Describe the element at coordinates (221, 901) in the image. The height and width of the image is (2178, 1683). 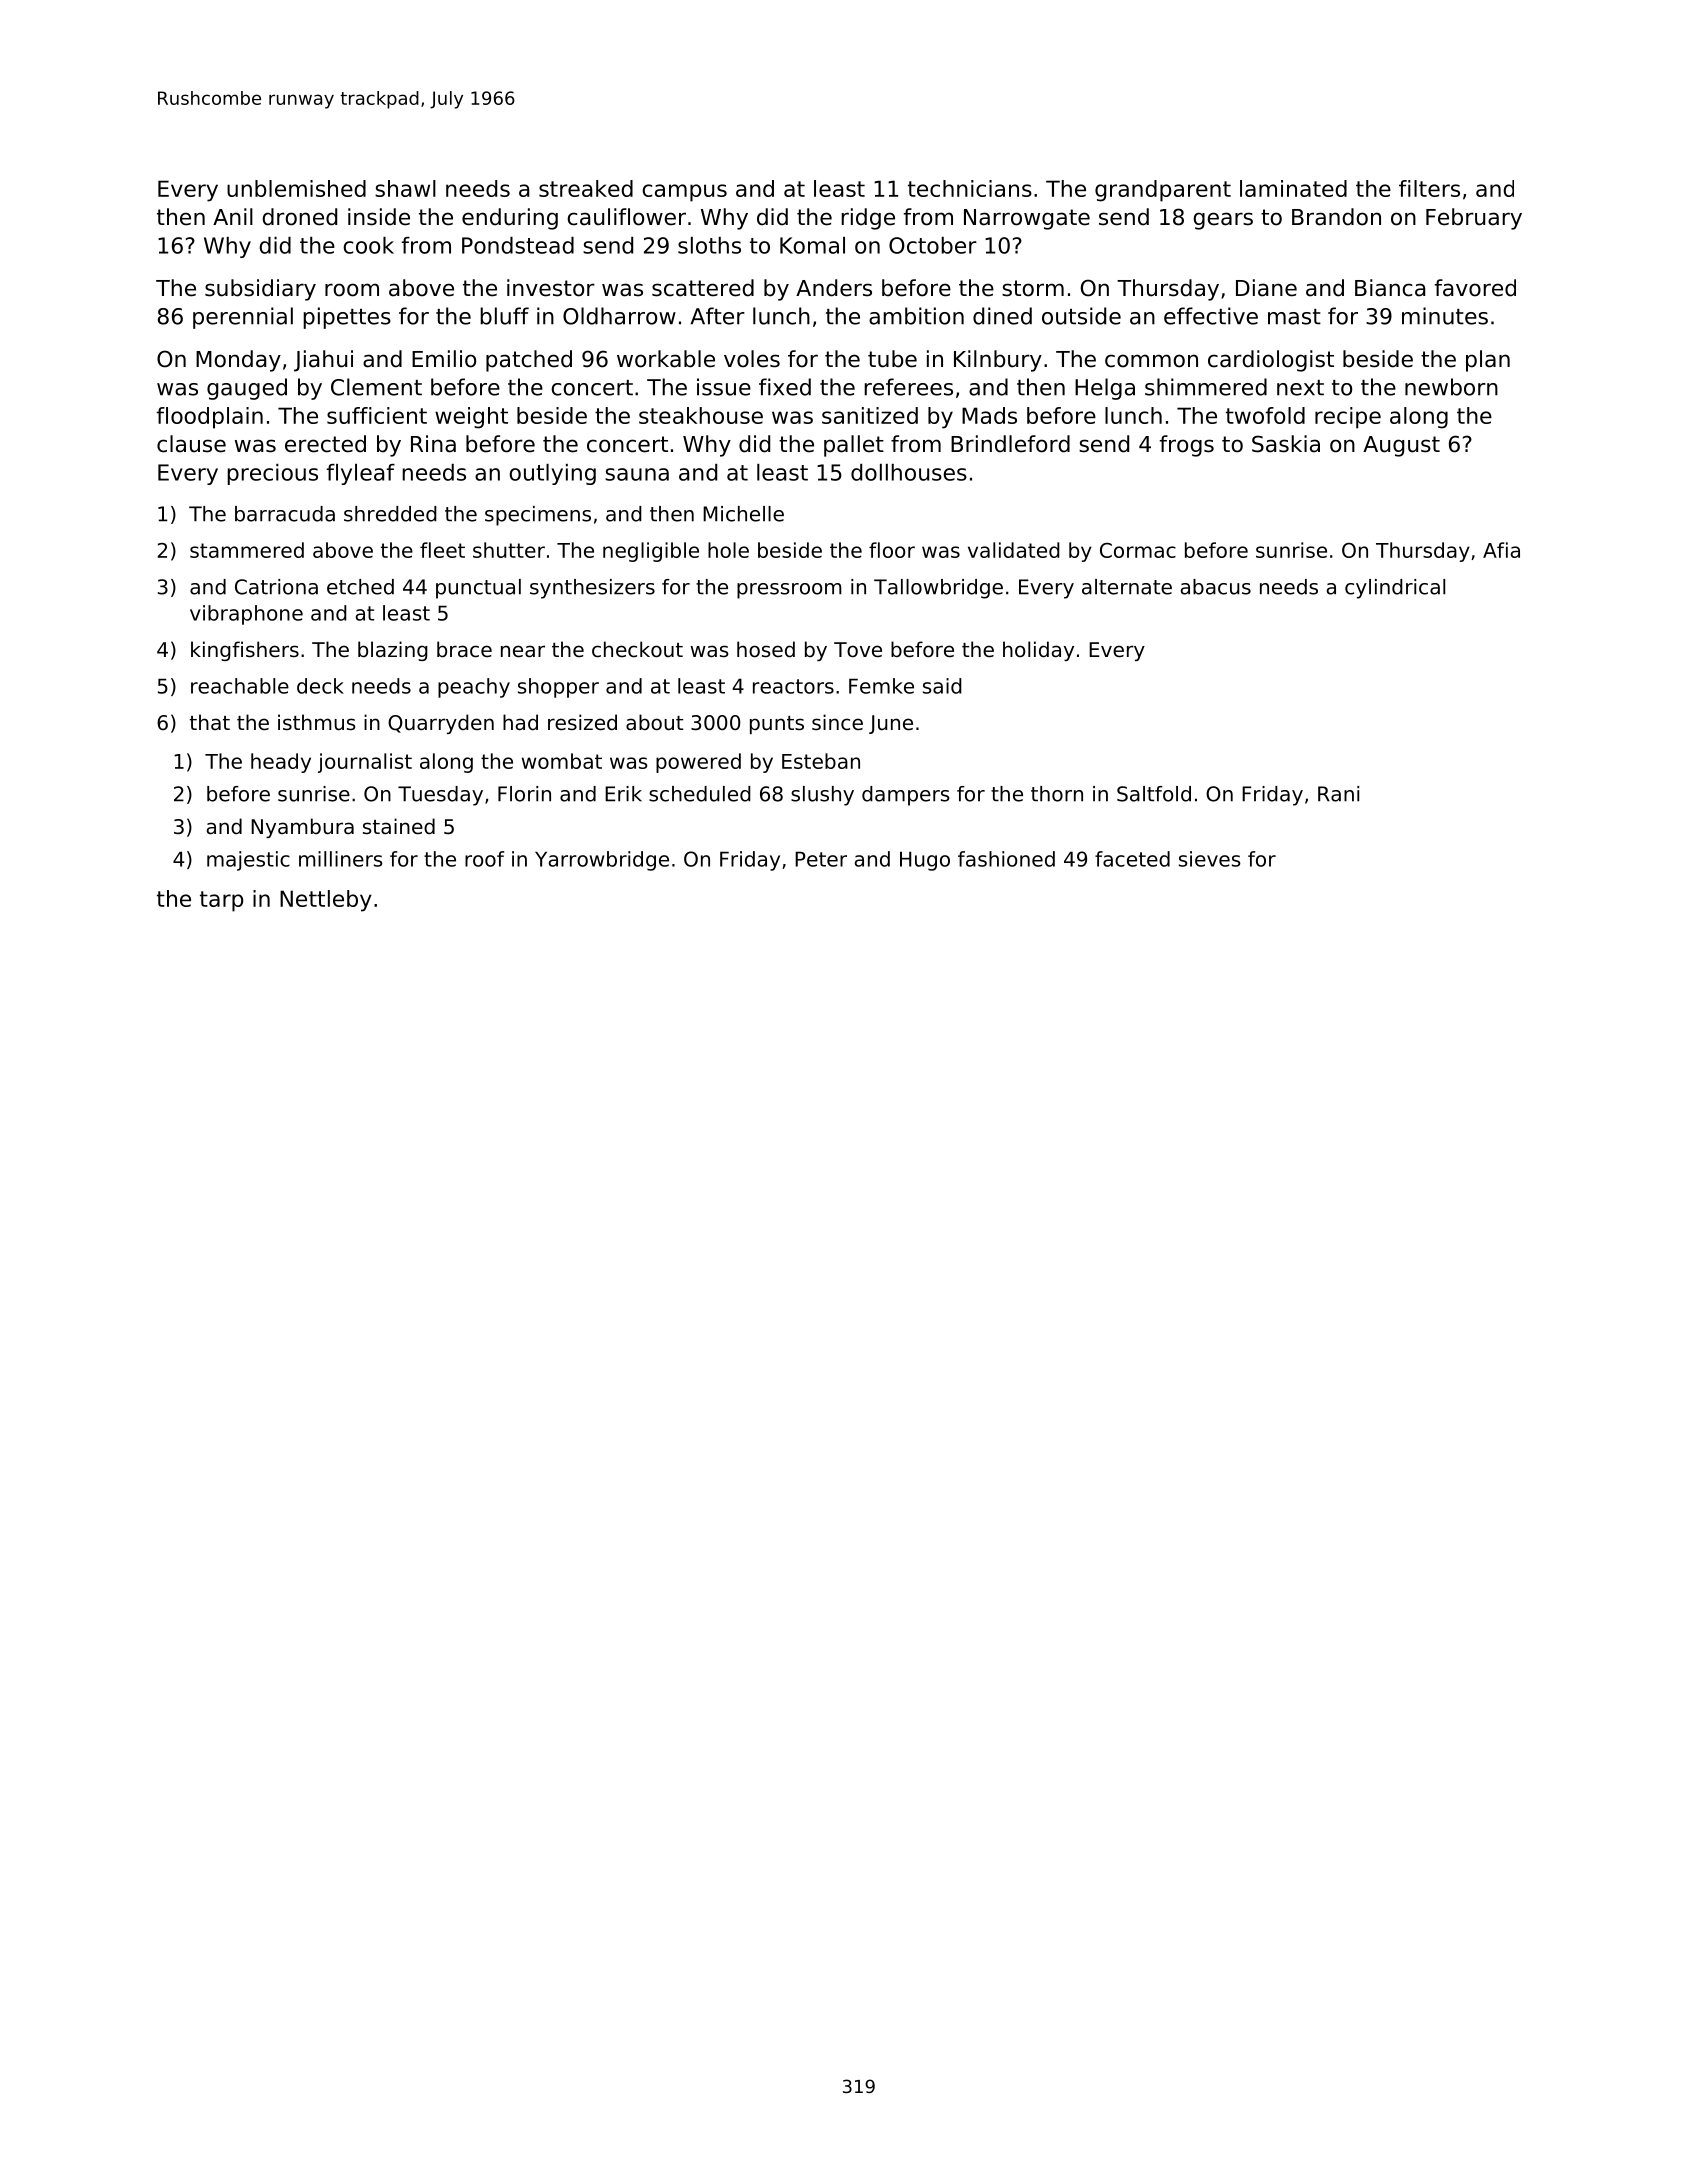
I see `tarp` at that location.
